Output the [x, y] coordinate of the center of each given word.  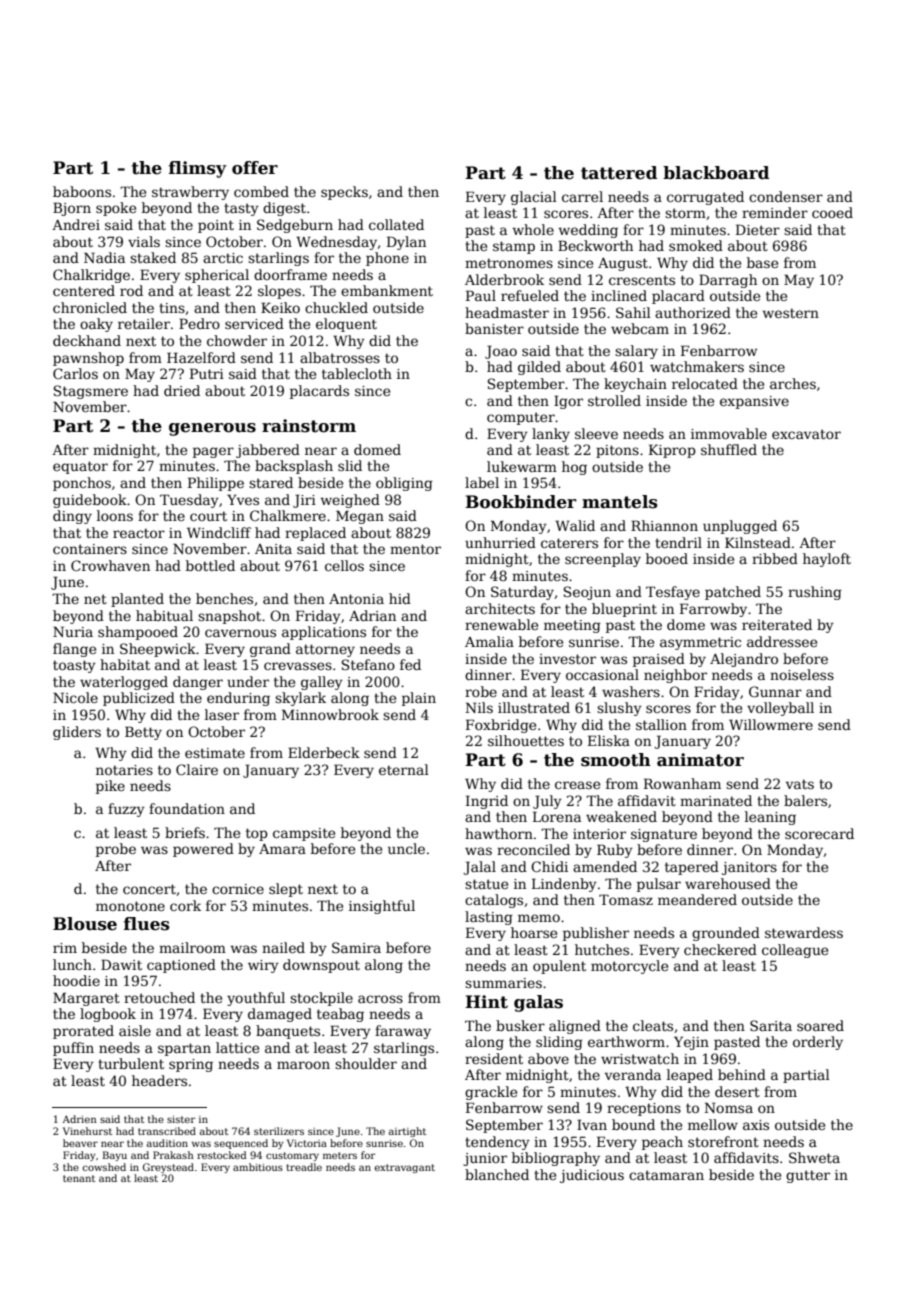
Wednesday [337, 243]
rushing [815, 593]
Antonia [356, 599]
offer [255, 168]
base [762, 262]
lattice [237, 1047]
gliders [77, 733]
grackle [491, 1093]
